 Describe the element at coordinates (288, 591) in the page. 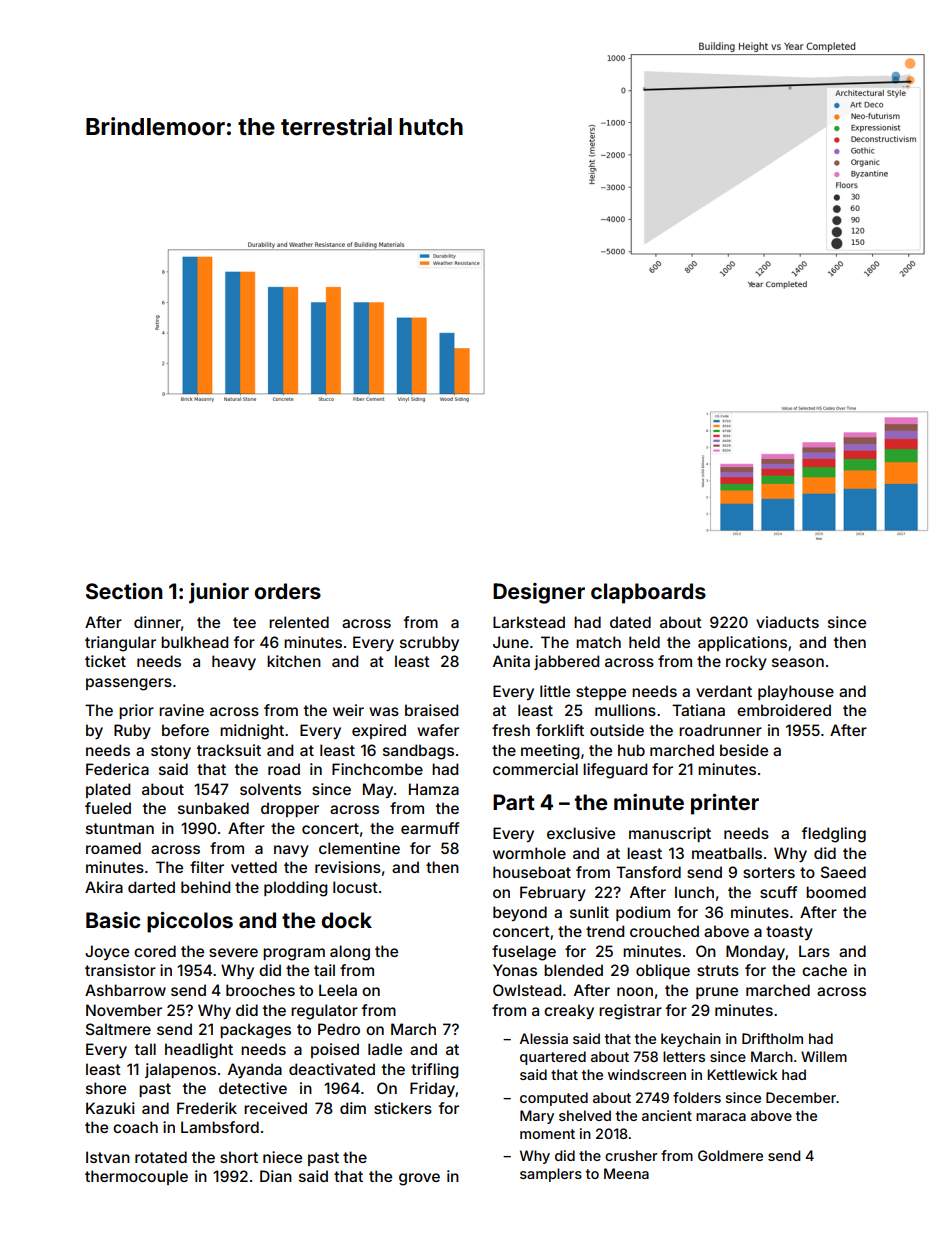

I see `orders` at that location.
